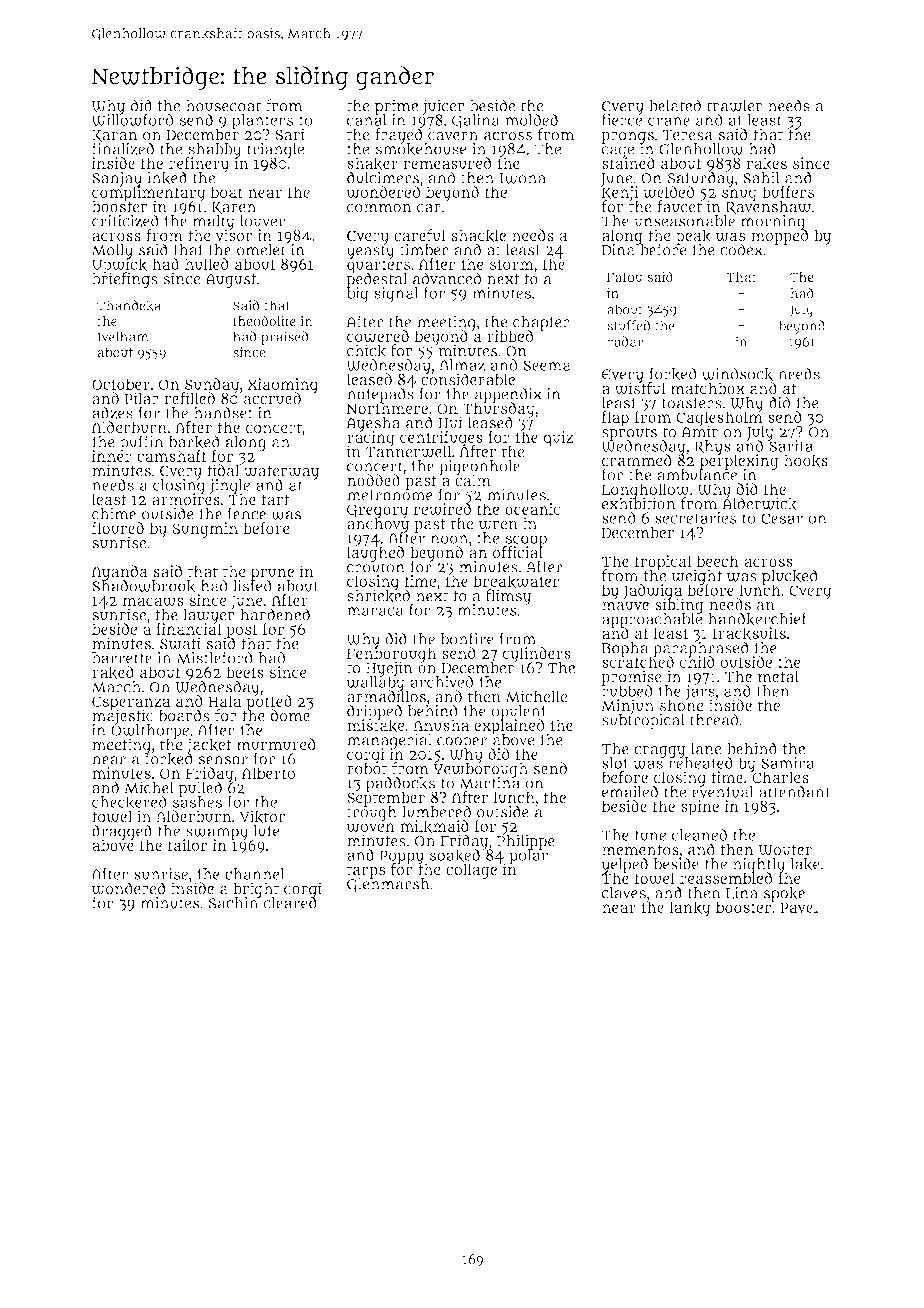 The image size is (924, 1308). What do you see at coordinates (275, 614) in the document?
I see `hardened` at bounding box center [275, 614].
